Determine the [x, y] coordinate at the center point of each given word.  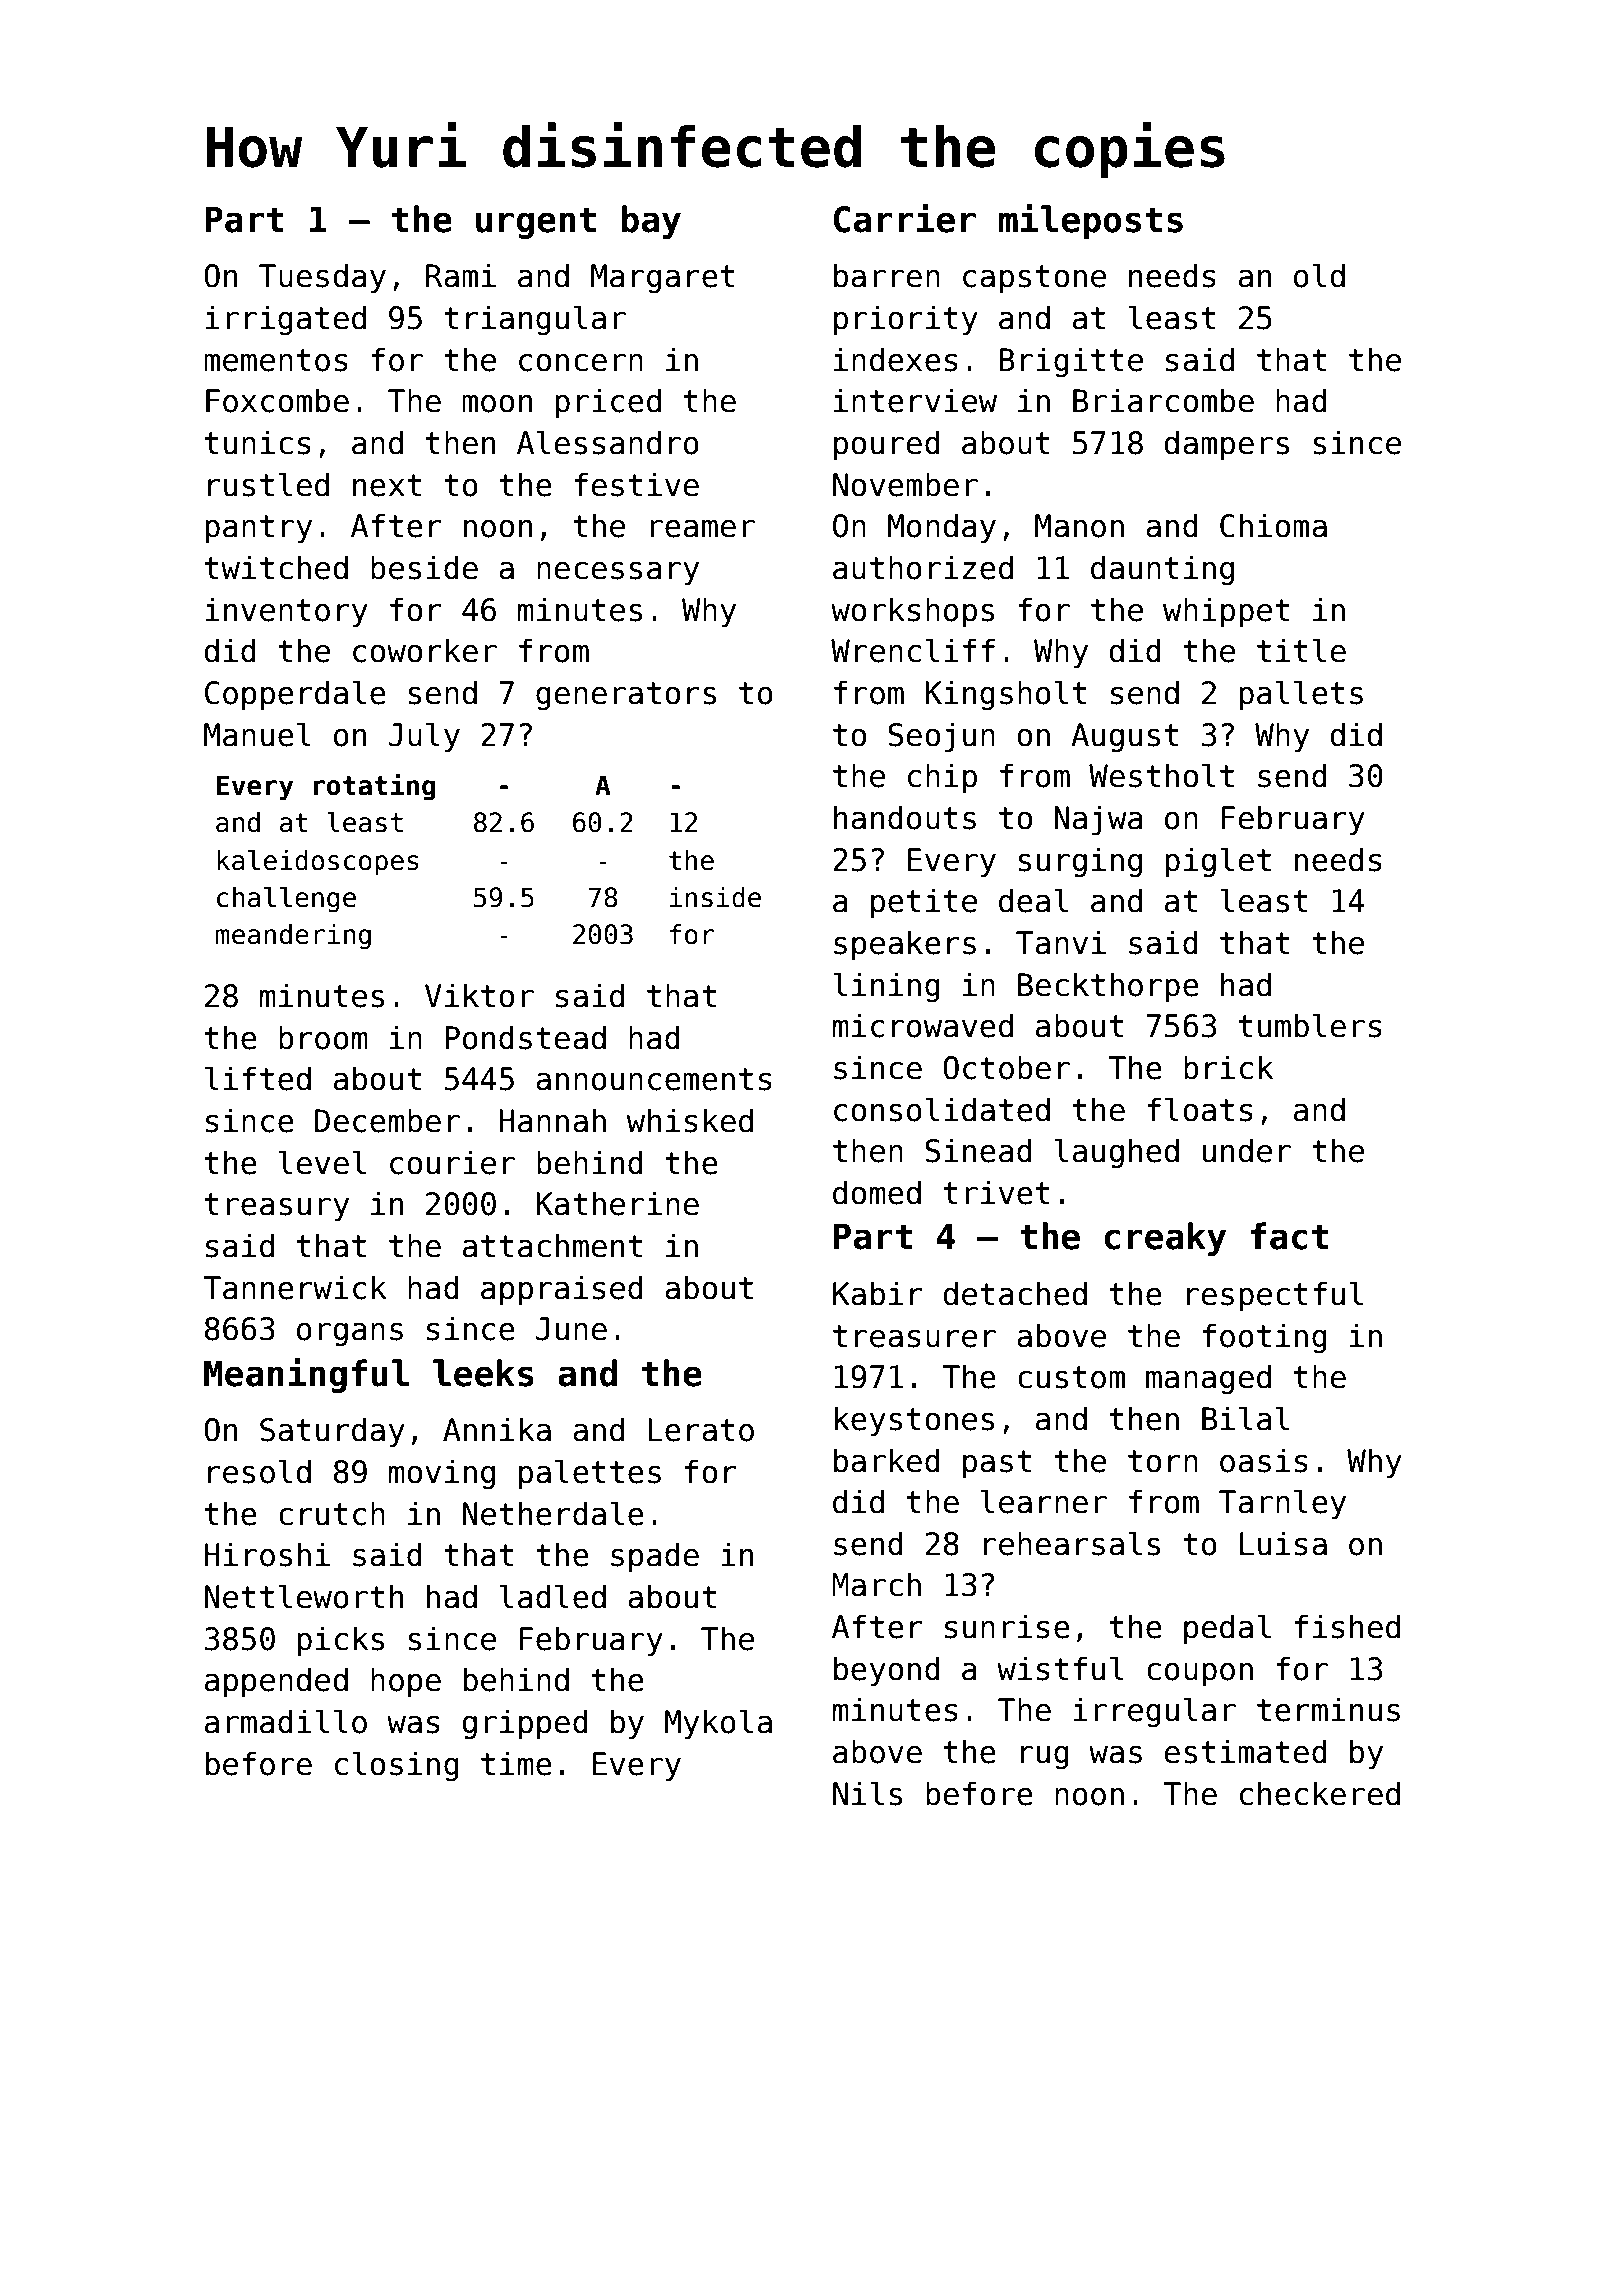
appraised [562, 1290]
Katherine [617, 1203]
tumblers [1310, 1025]
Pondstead [525, 1037]
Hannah [552, 1120]
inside [715, 897]
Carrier [905, 218]
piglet [1218, 862]
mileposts [1091, 221]
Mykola [718, 1724]
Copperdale [295, 695]
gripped [525, 1724]
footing [1265, 1338]
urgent [536, 223]
